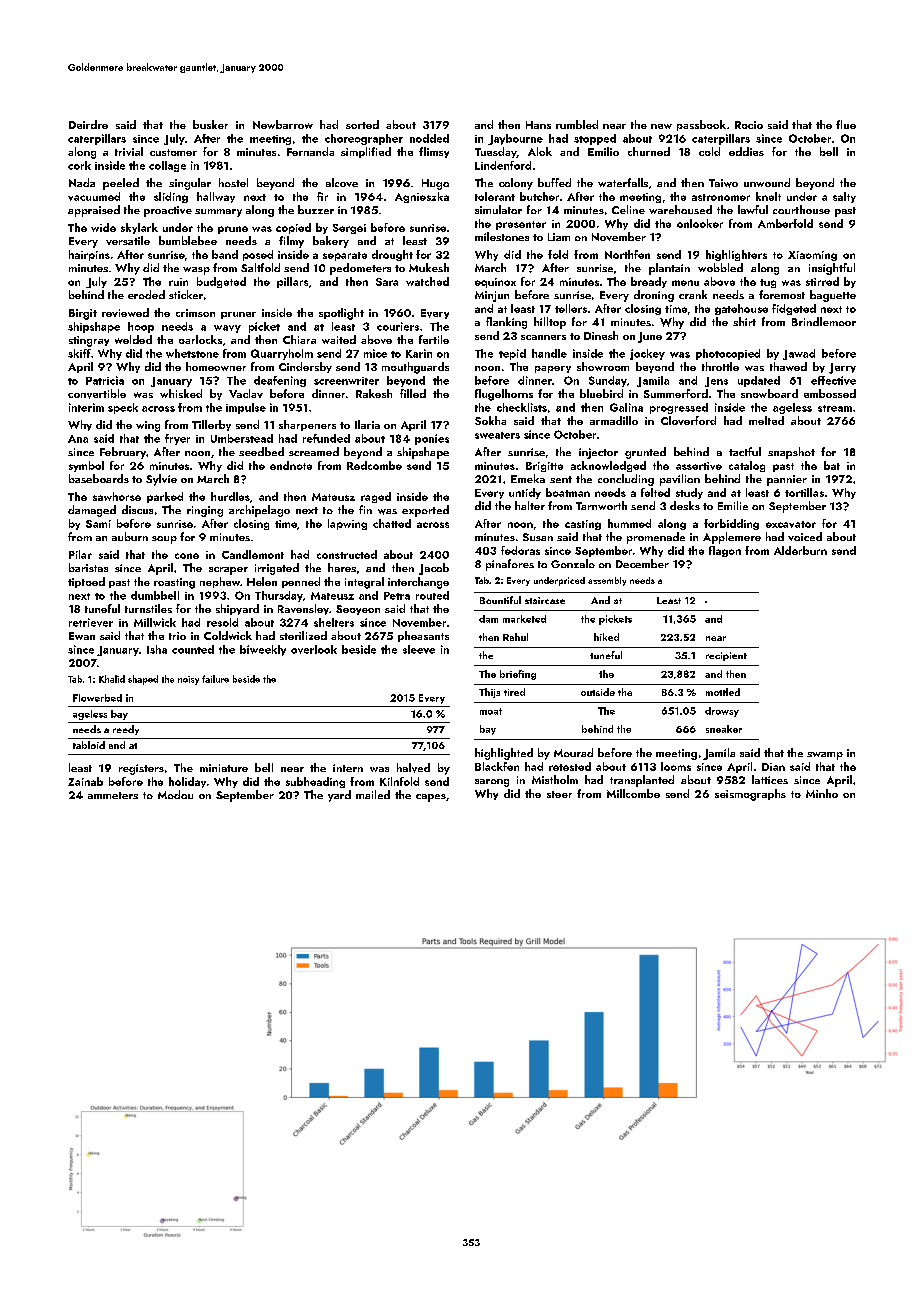 Image resolution: width=924 pixels, height=1308 pixels. Describe the element at coordinates (504, 395) in the screenshot. I see `flugelhorns` at that location.
